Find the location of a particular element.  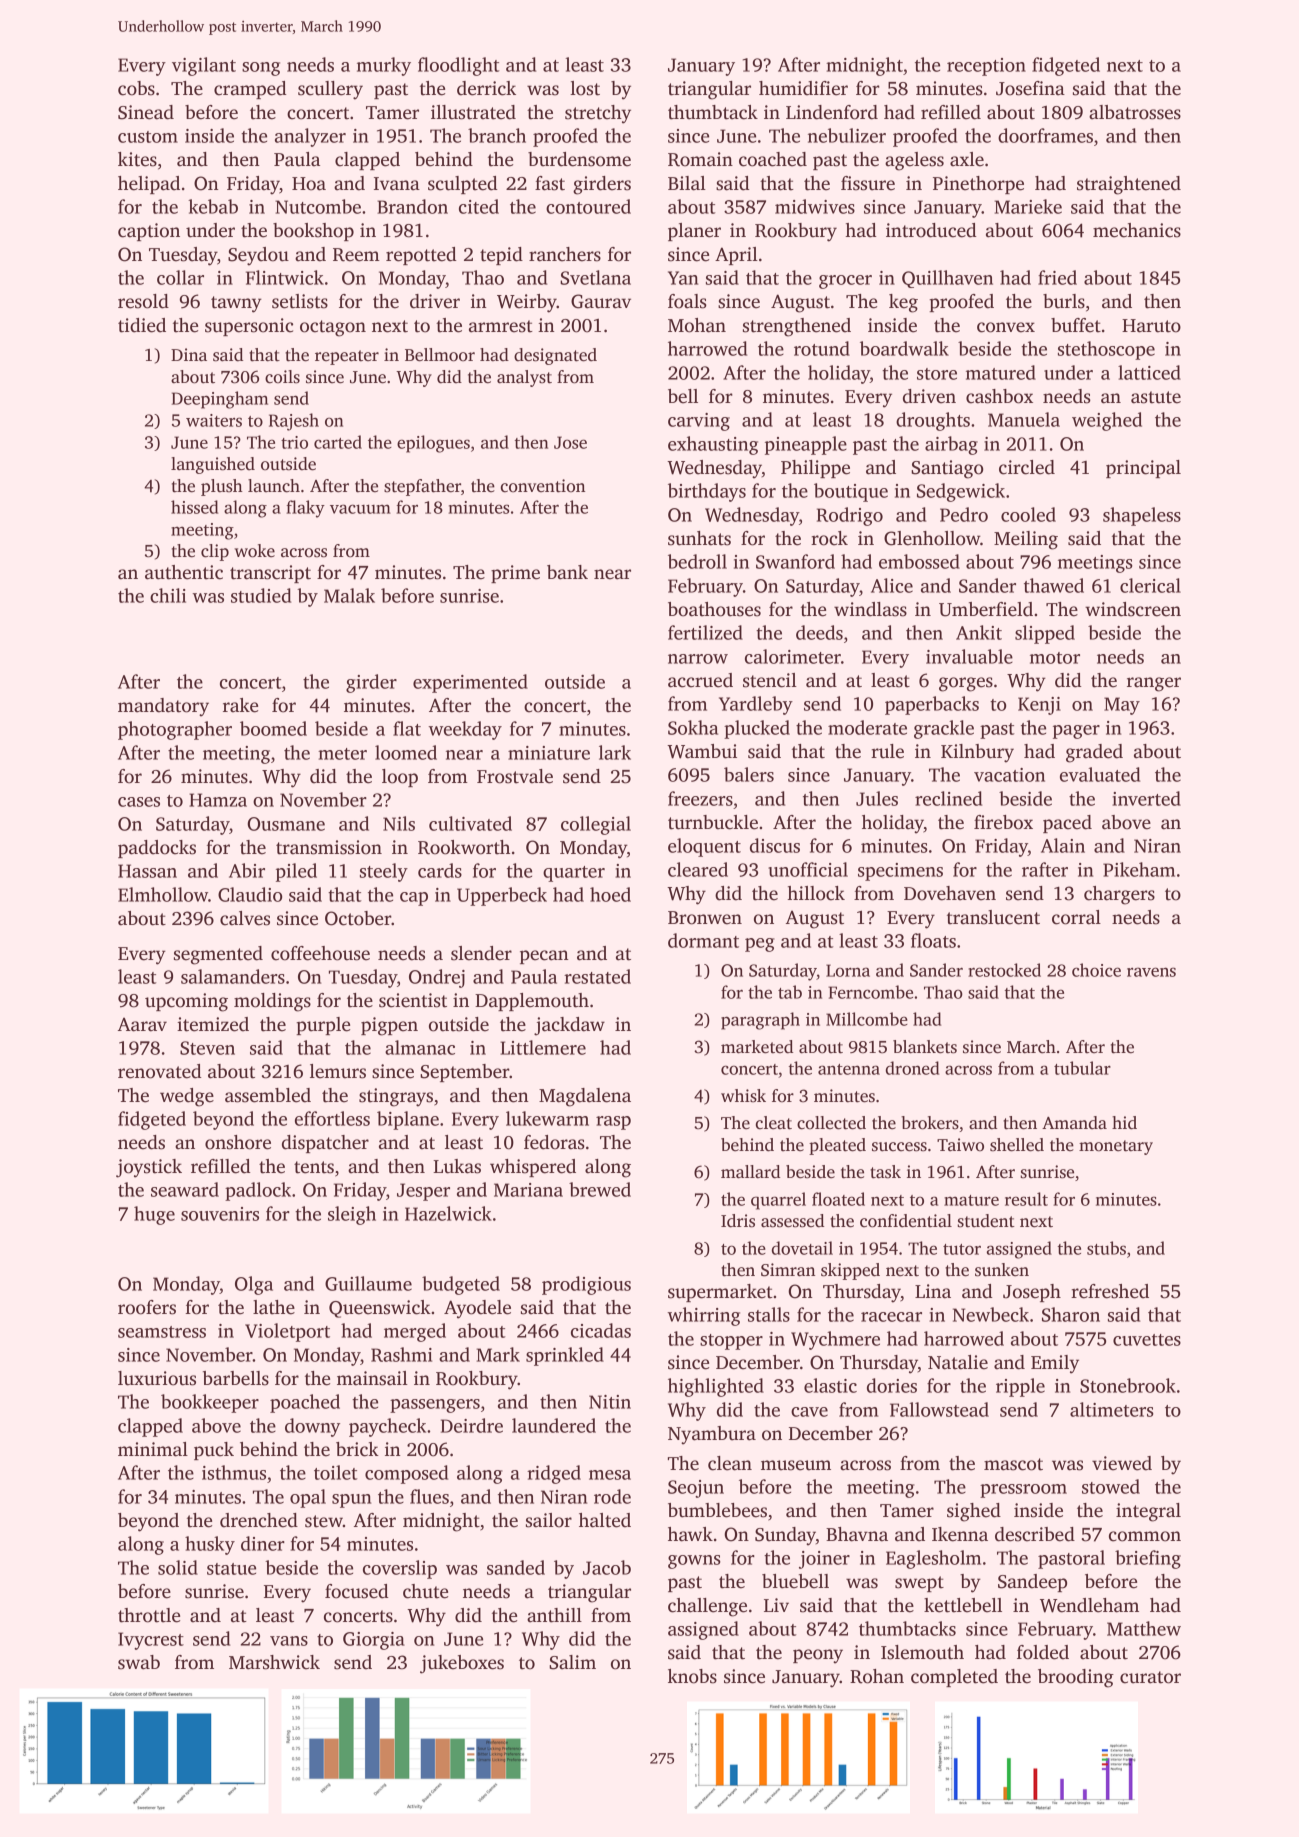

brewed is located at coordinates (600, 1189).
